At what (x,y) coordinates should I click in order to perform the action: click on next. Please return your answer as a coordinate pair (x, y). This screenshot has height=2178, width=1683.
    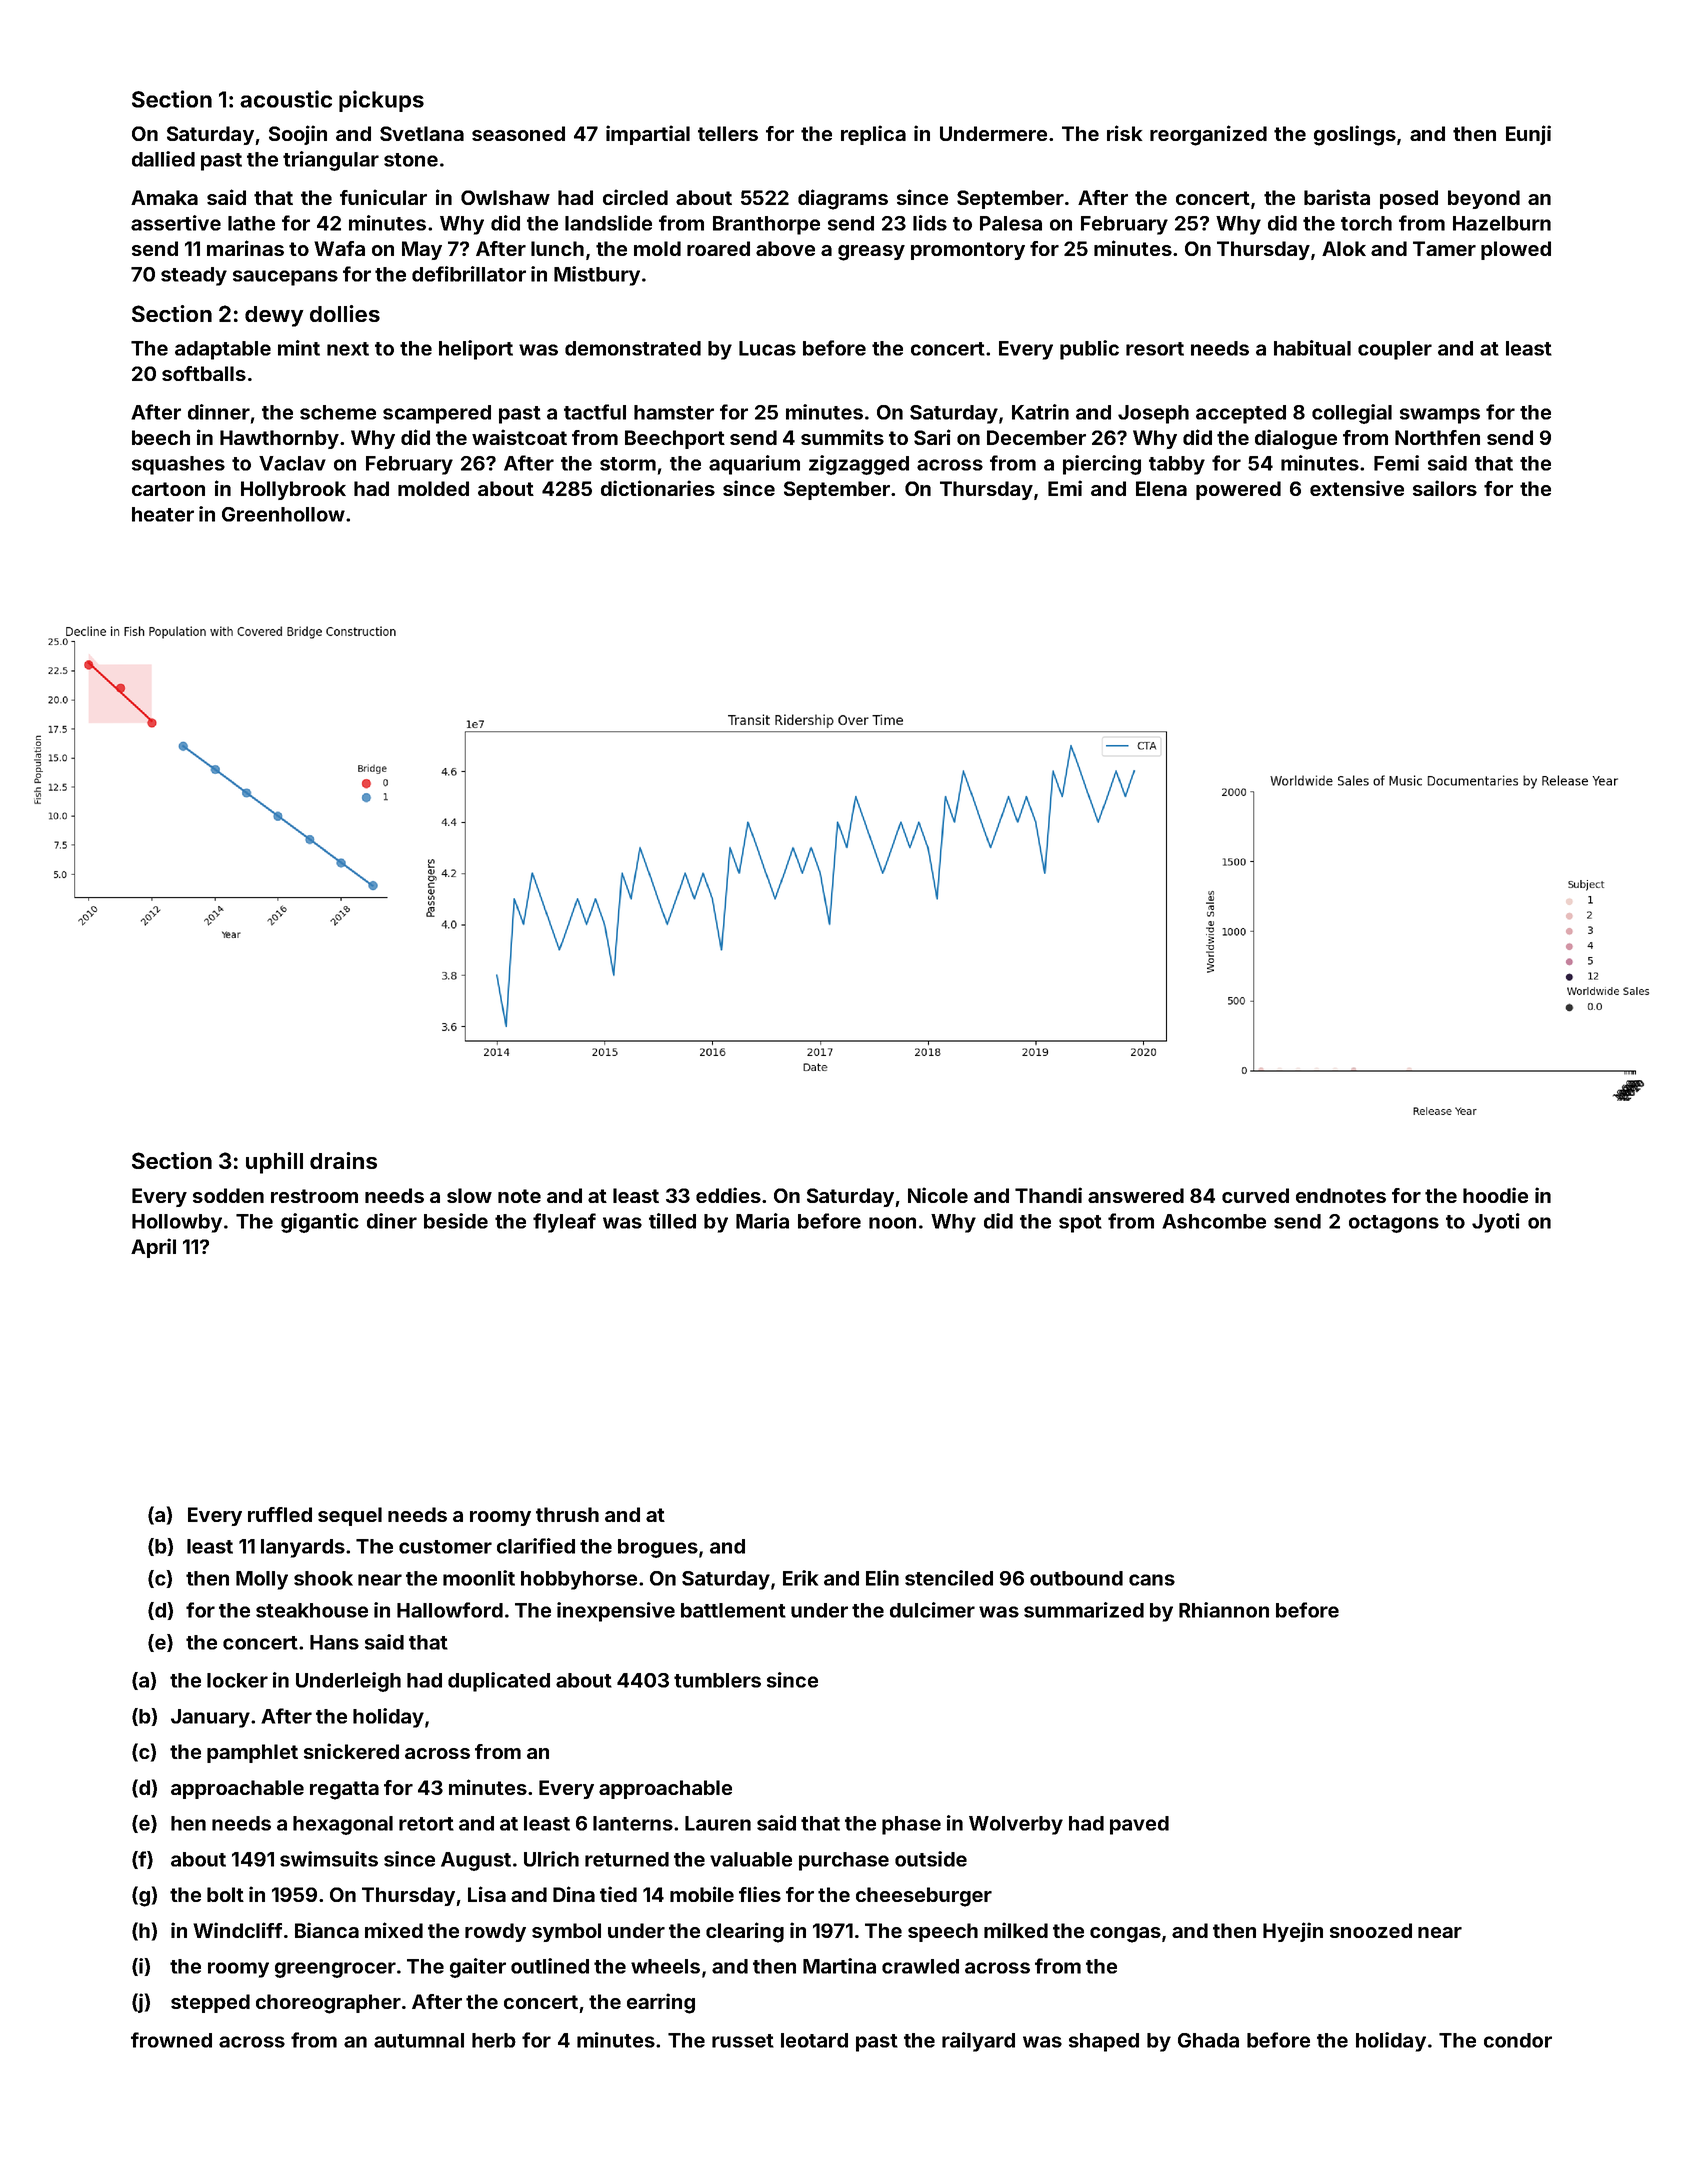
    Looking at the image, I should click on (348, 349).
